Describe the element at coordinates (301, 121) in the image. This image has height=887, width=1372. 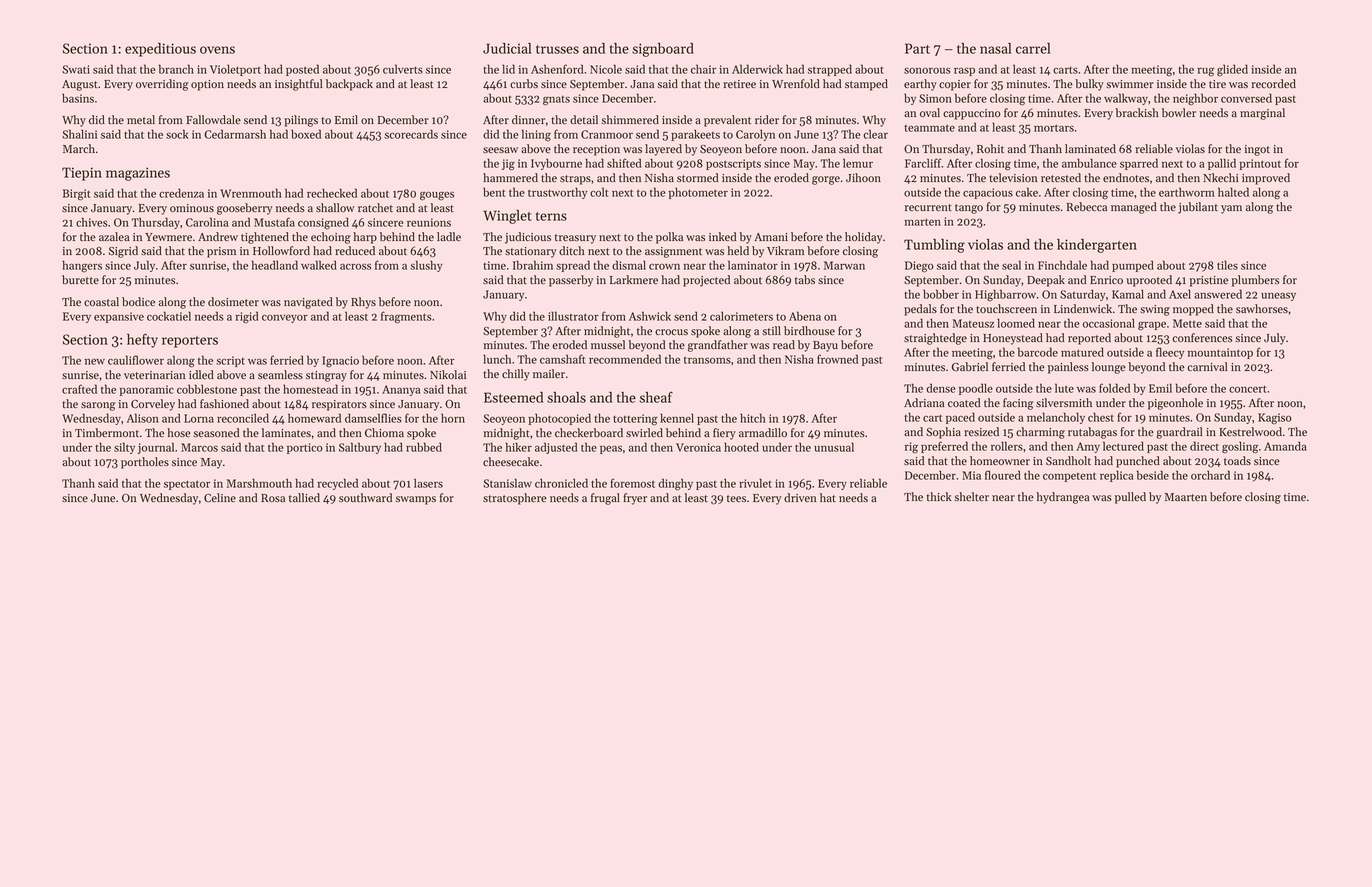
I see `pilings` at that location.
